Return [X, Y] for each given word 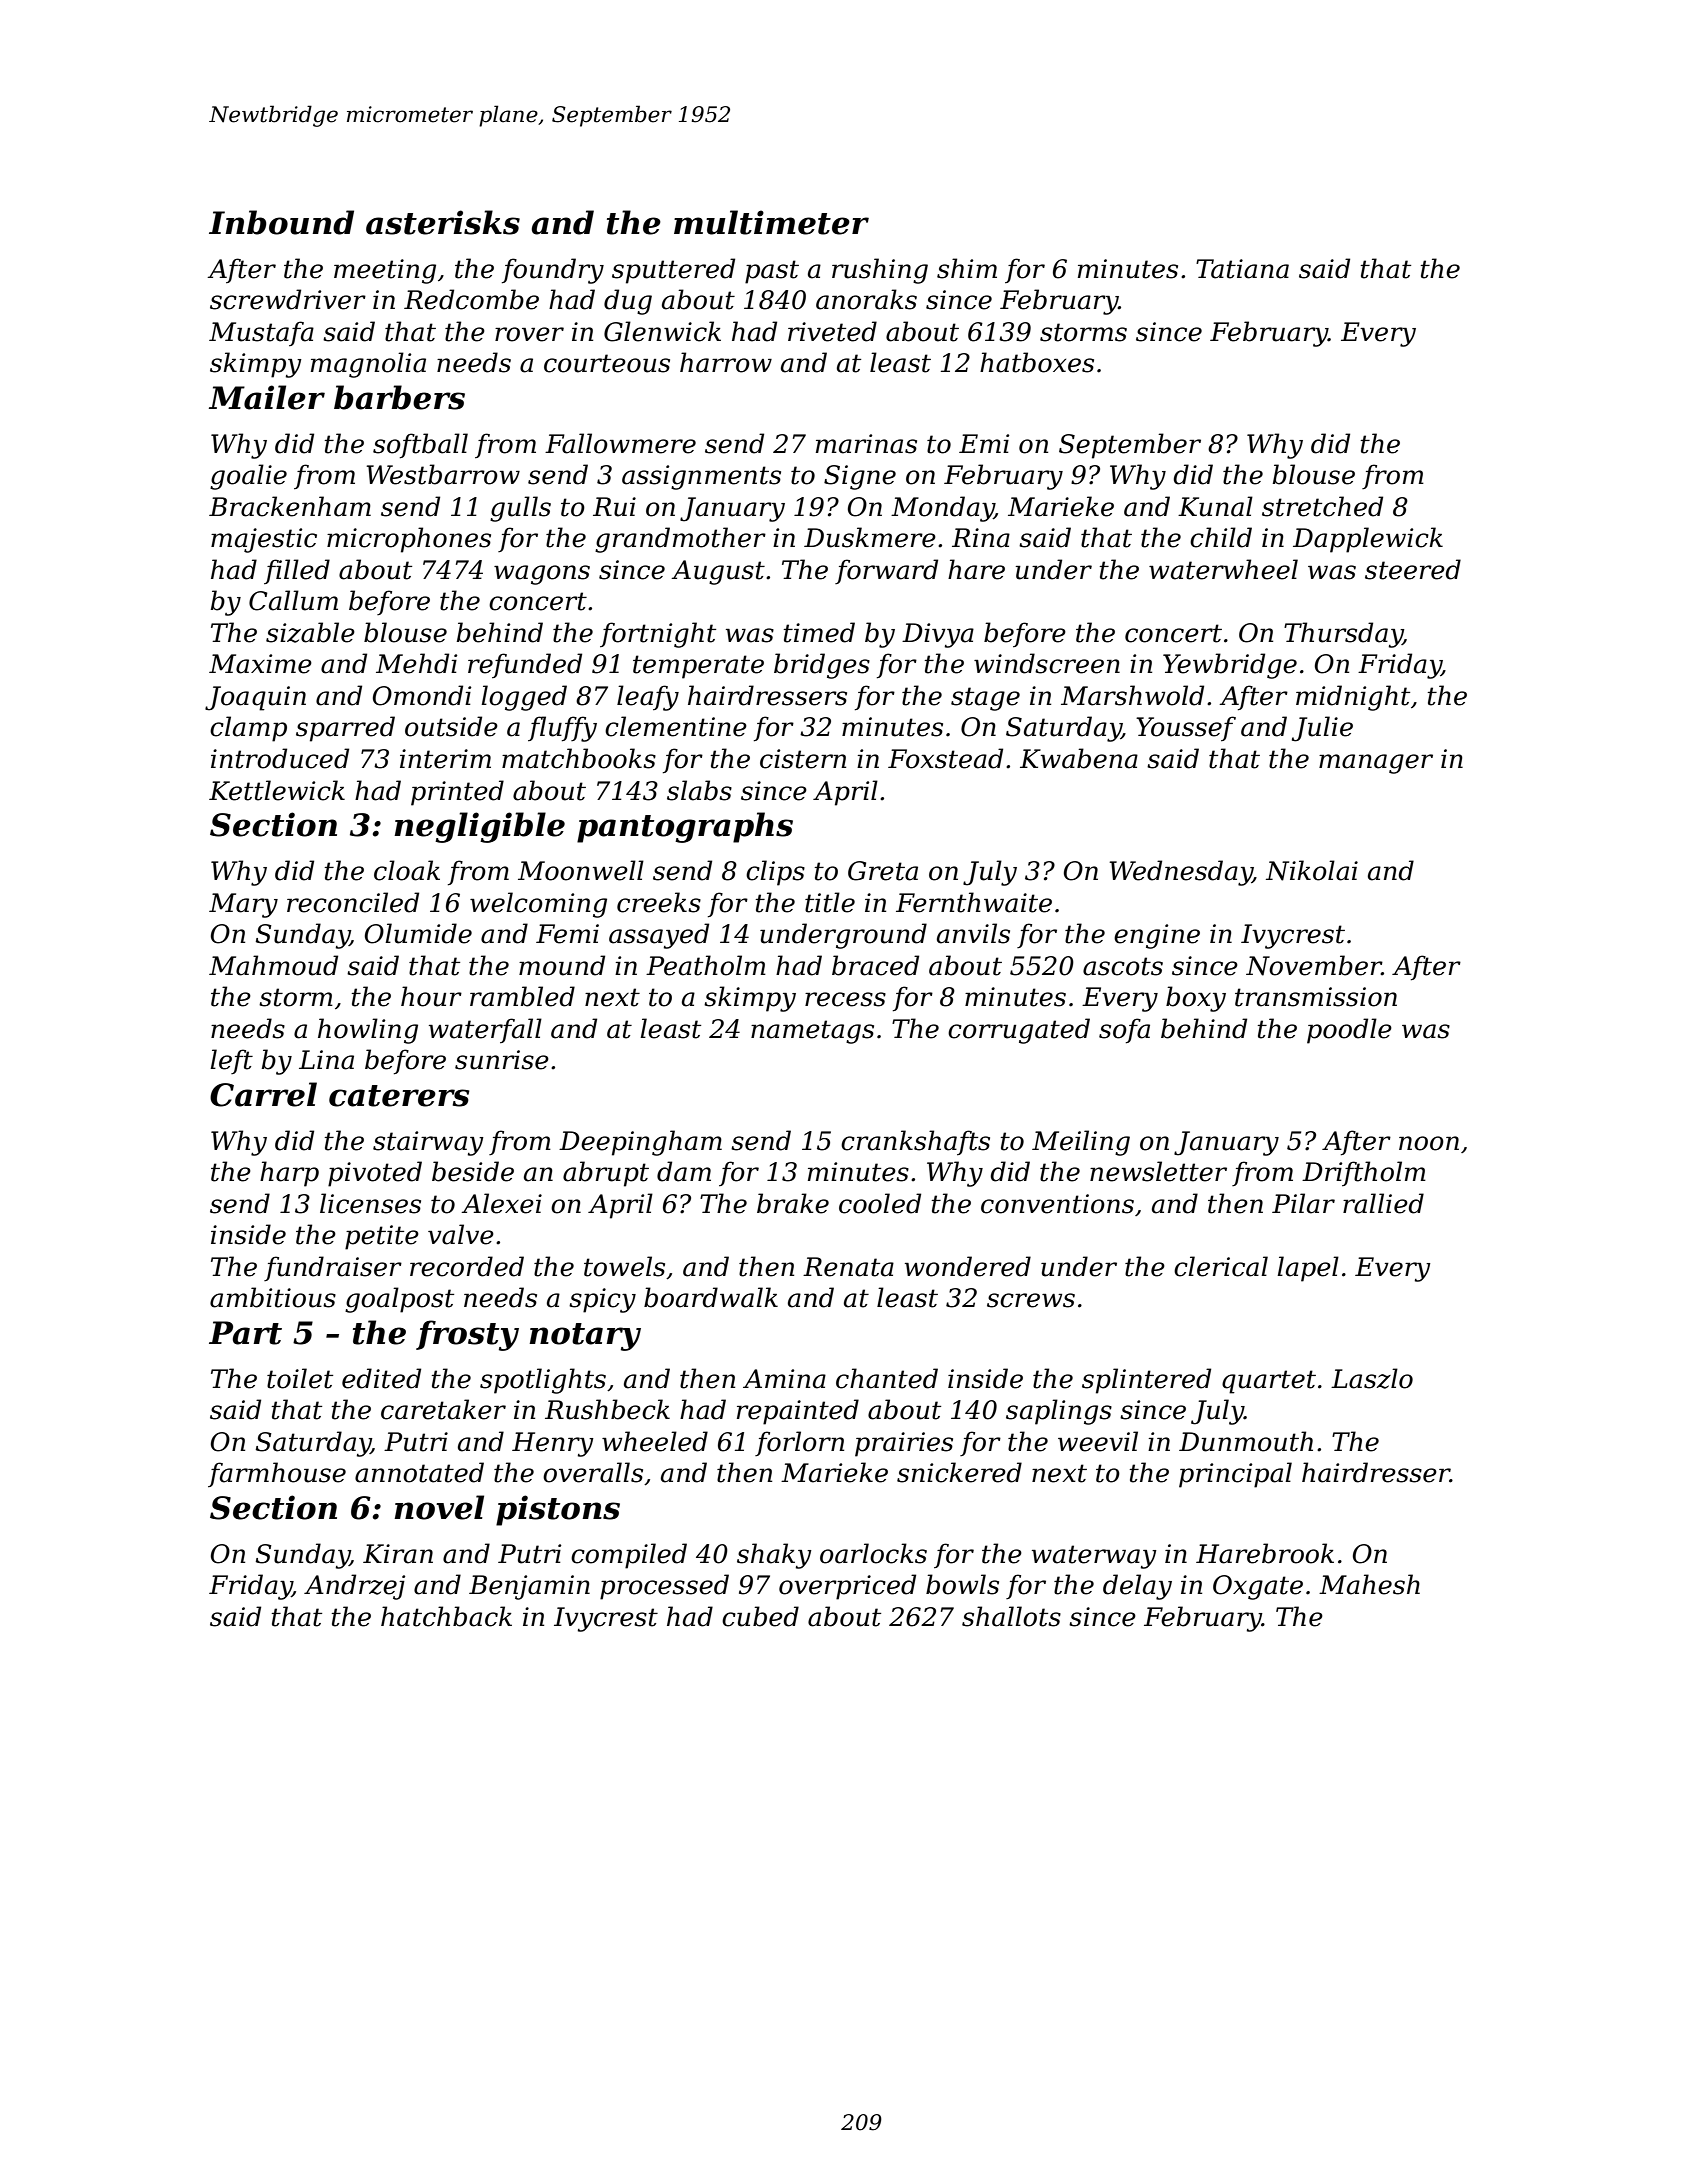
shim [967, 268]
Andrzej [354, 1587]
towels [624, 1266]
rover [529, 334]
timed [819, 632]
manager [1376, 764]
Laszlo [1372, 1378]
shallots [1011, 1616]
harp [289, 1174]
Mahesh [1369, 1584]
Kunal [1215, 506]
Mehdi [417, 663]
